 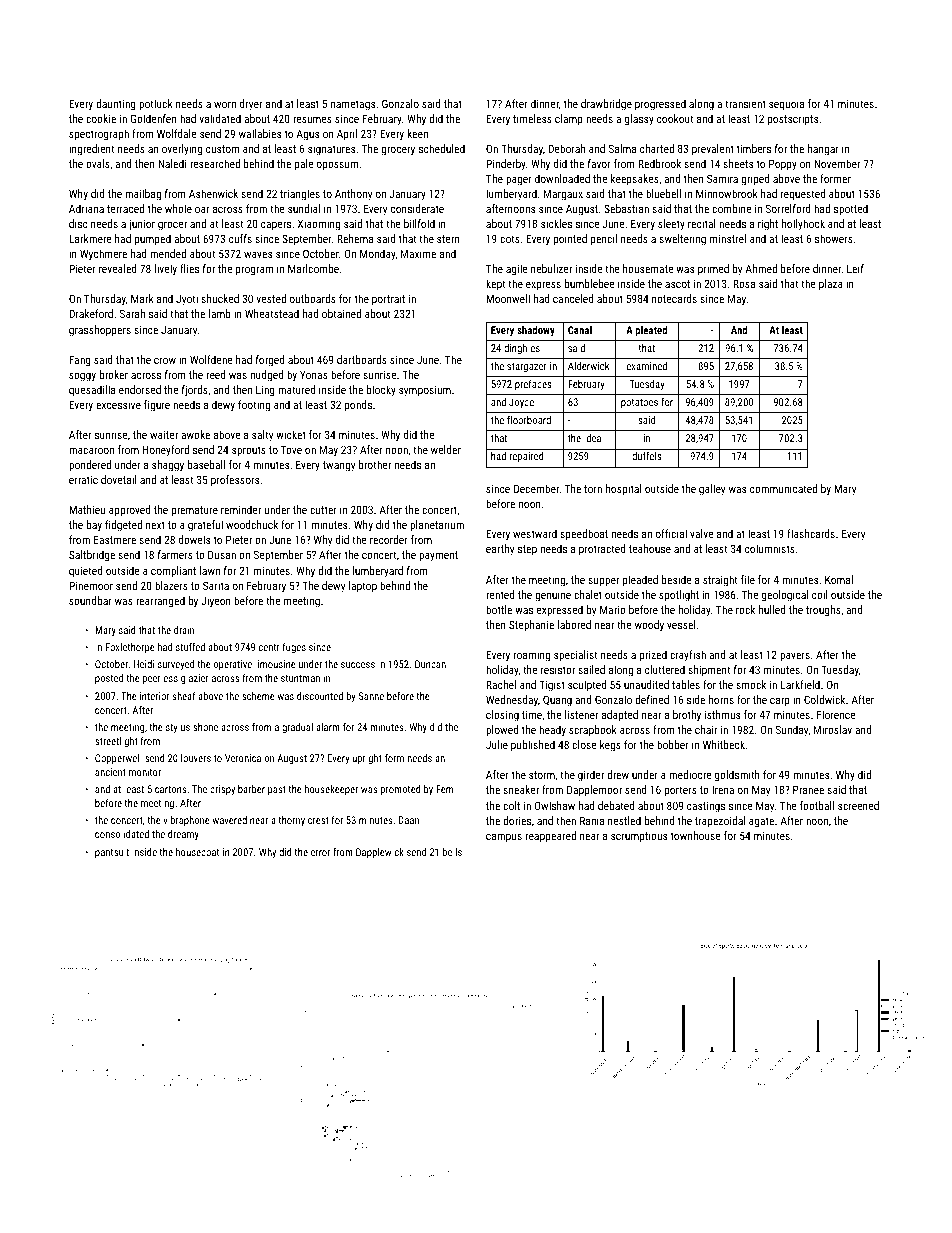 I want to click on daunting, so click(x=116, y=105).
